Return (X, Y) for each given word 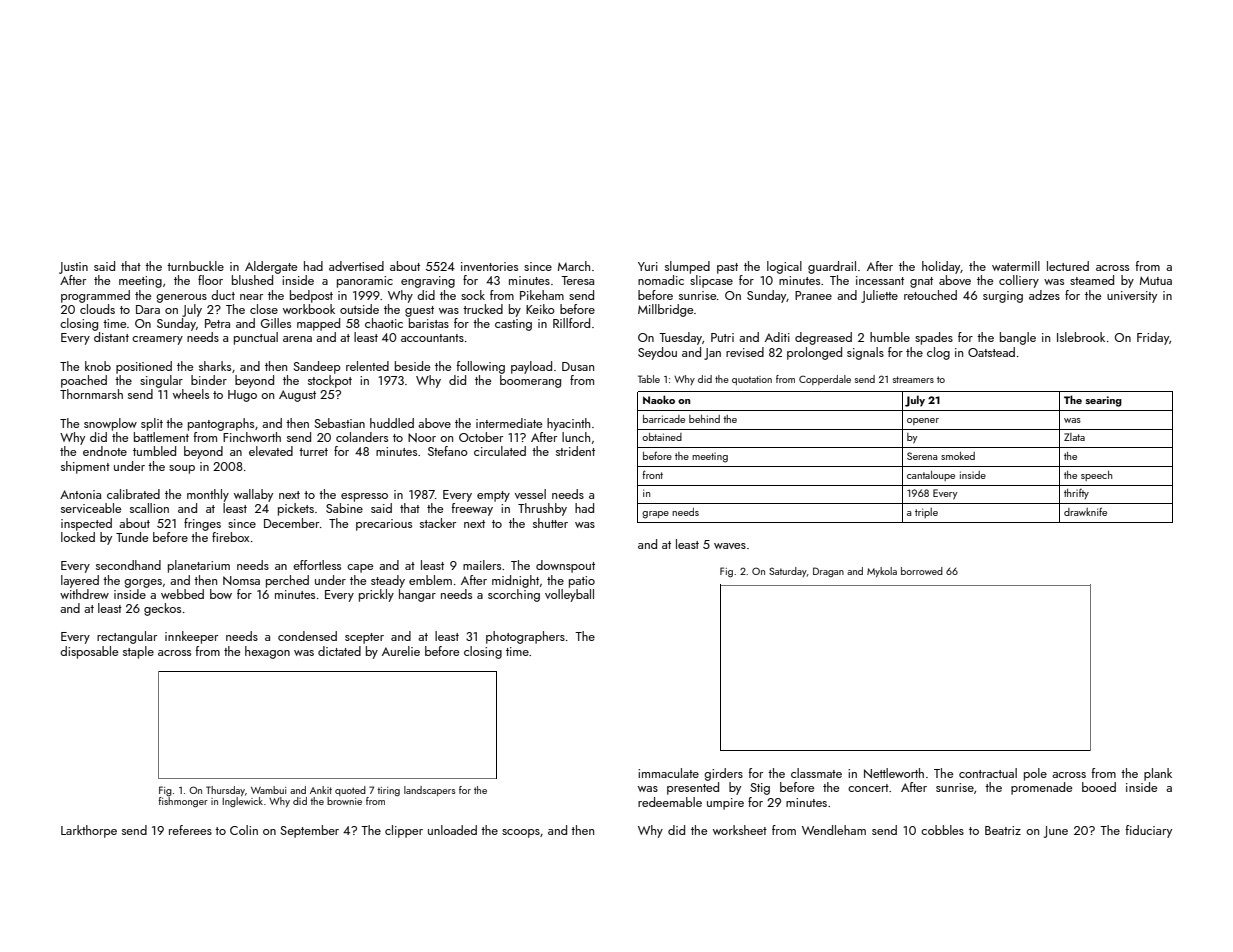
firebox (230, 537)
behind (704, 419)
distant (111, 337)
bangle (1018, 338)
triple (926, 513)
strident (575, 451)
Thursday (225, 791)
